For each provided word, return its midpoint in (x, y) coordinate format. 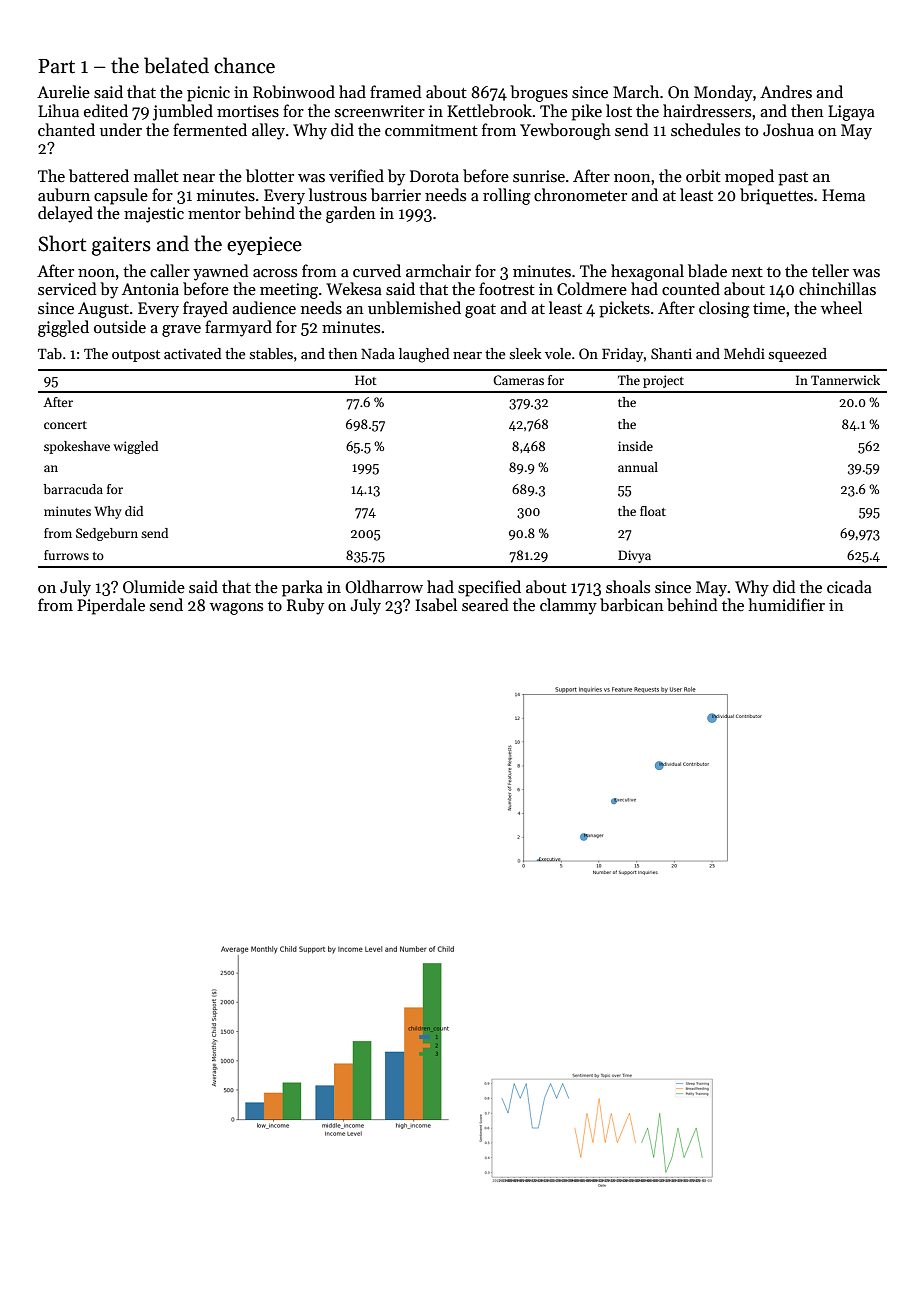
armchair (438, 270)
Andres (786, 91)
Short (62, 243)
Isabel (436, 605)
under (121, 129)
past (793, 179)
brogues (539, 93)
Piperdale (111, 606)
